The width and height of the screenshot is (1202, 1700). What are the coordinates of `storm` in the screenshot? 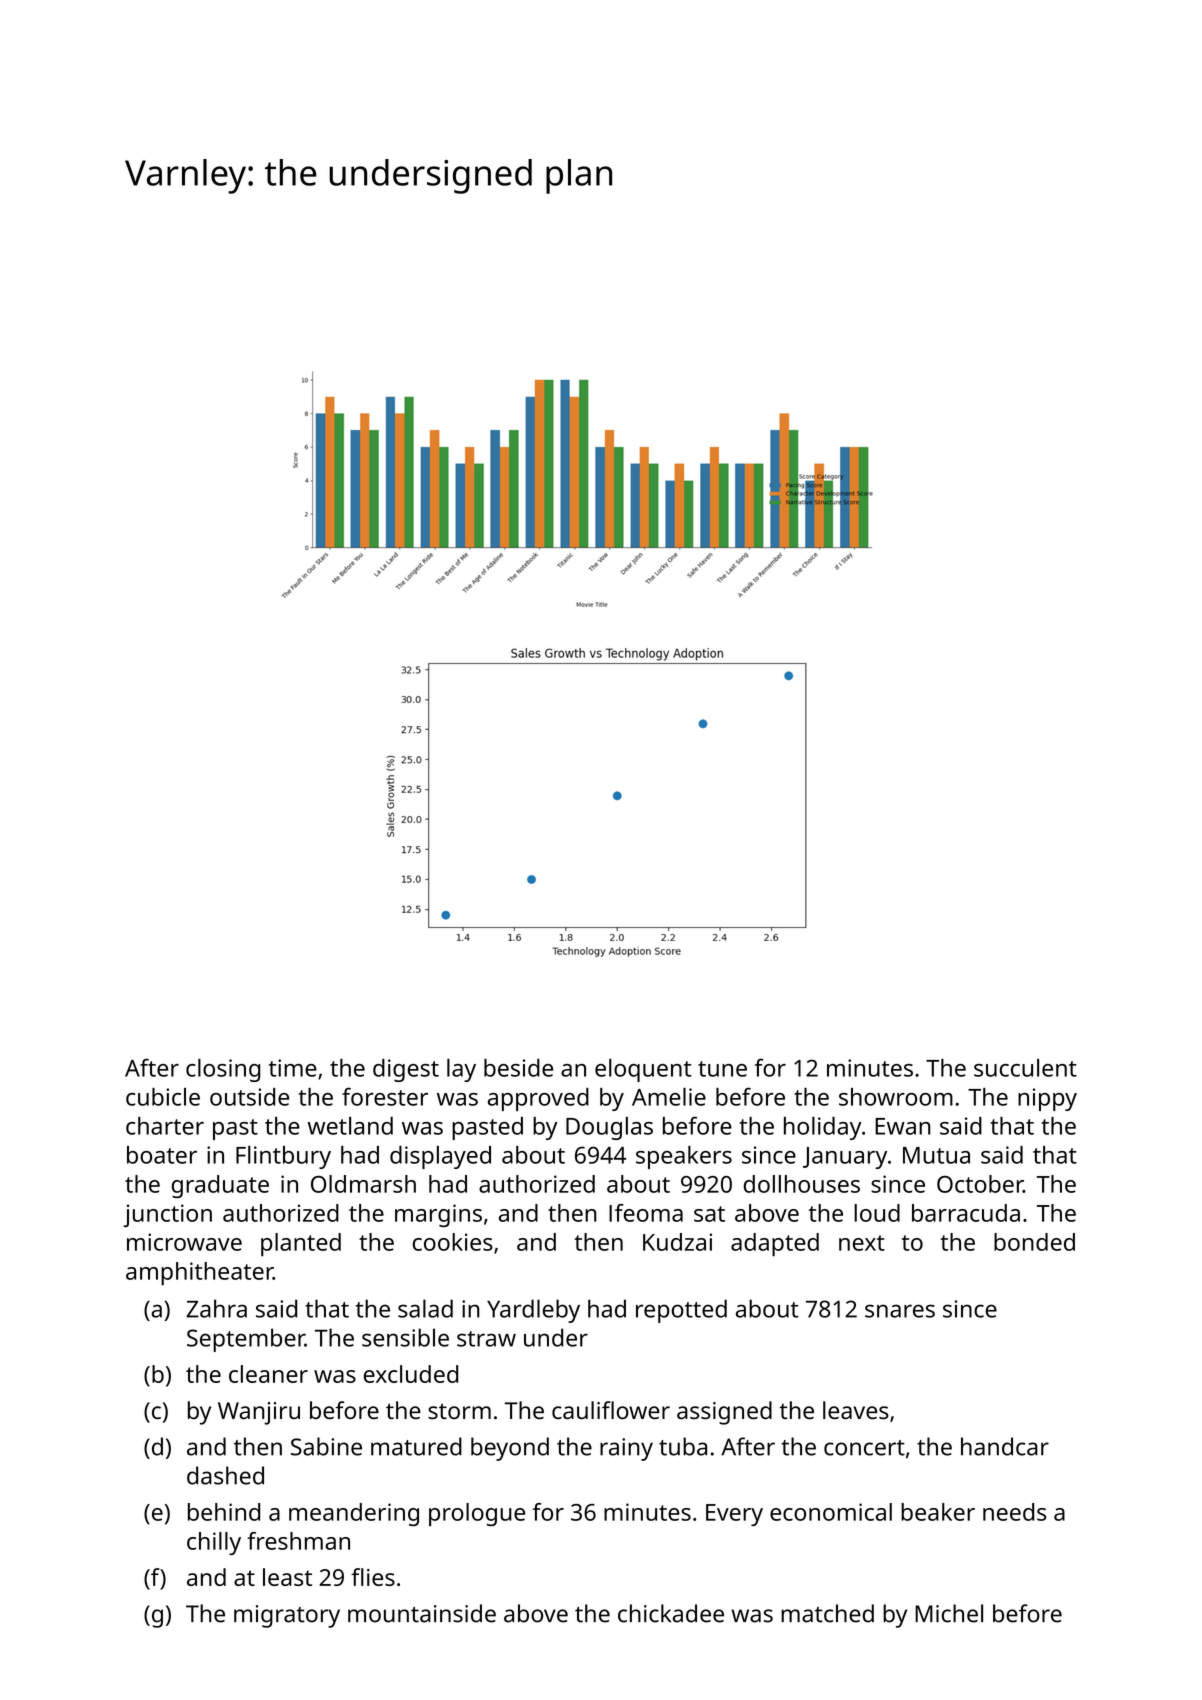 It's located at (459, 1411).
